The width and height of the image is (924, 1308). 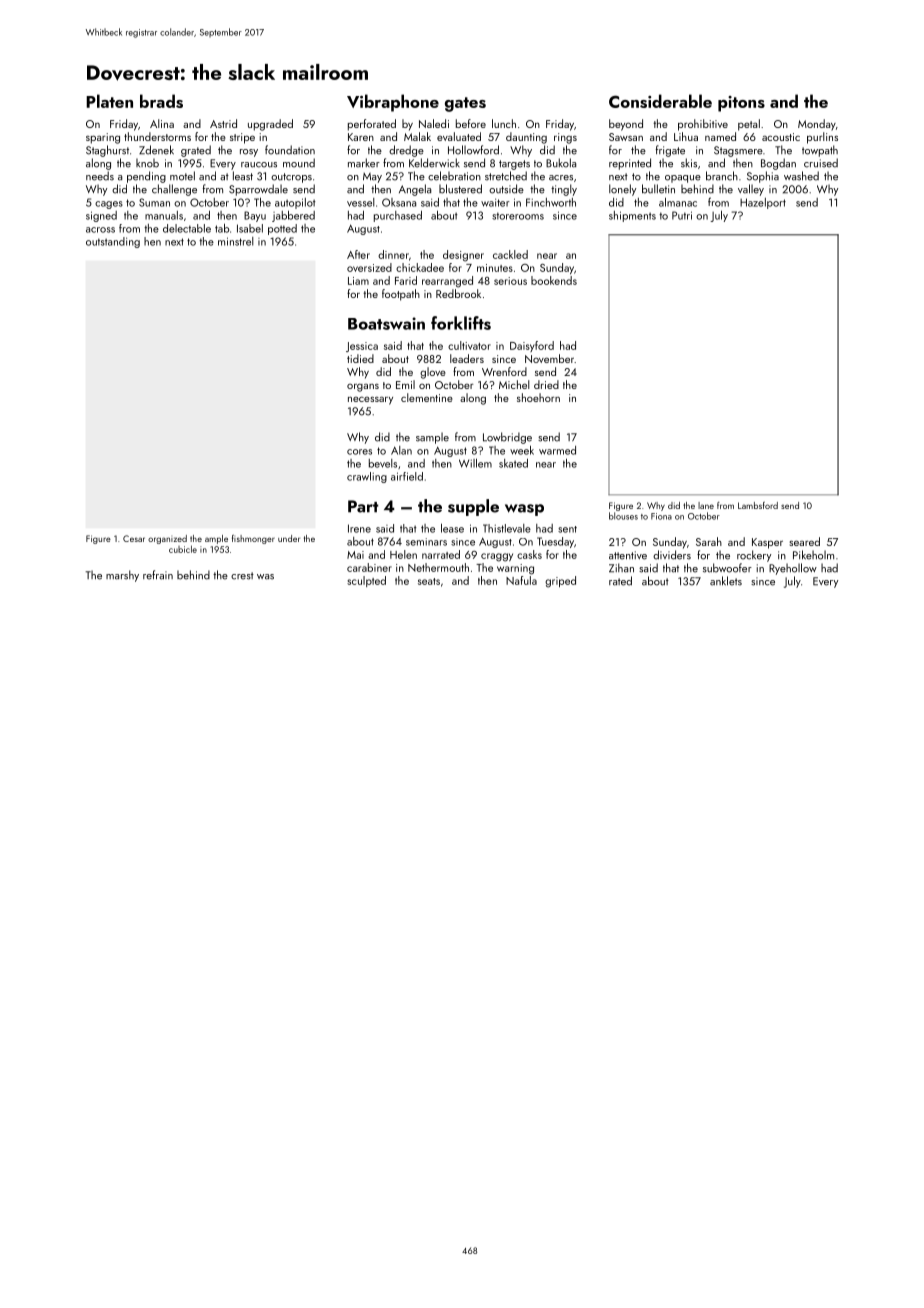 I want to click on shoehorn, so click(x=538, y=397).
